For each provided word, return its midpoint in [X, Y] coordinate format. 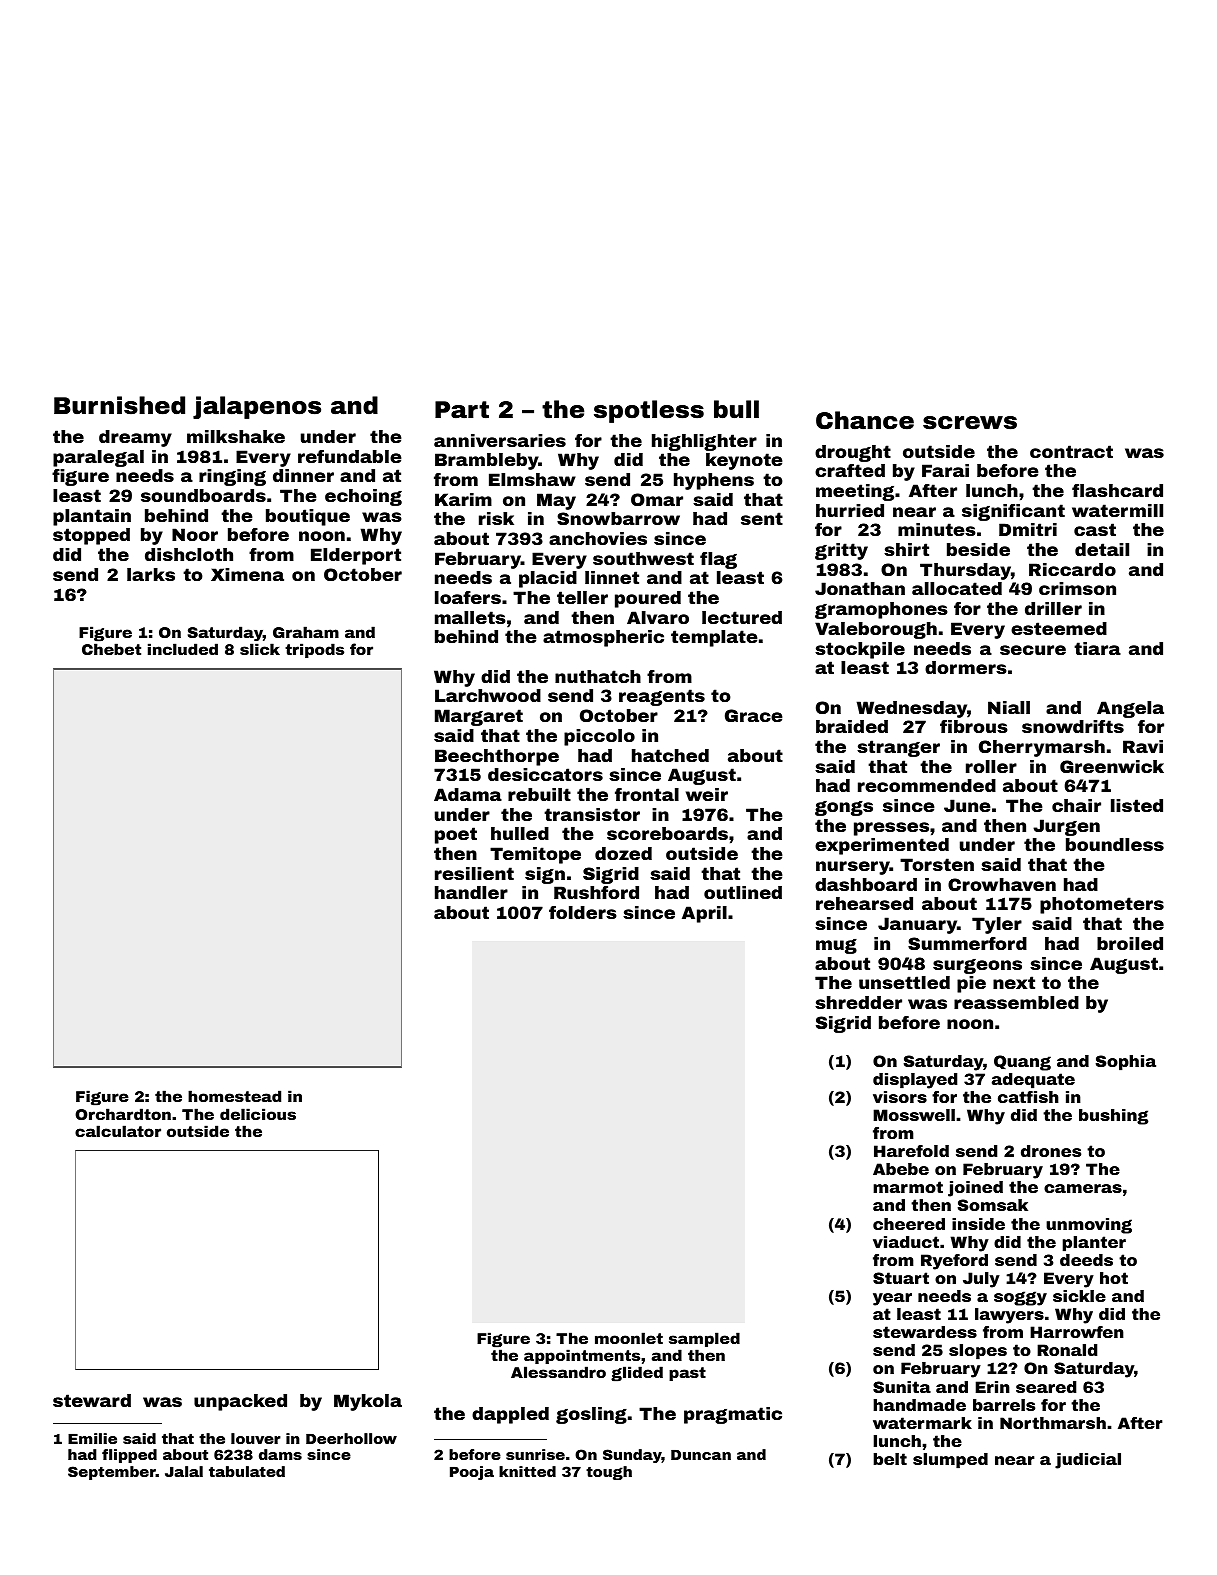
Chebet [111, 649]
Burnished [119, 405]
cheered [909, 1224]
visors [900, 1097]
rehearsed [864, 903]
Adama [468, 794]
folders [583, 912]
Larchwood [488, 695]
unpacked [240, 1402]
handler [471, 892]
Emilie [92, 1438]
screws [970, 423]
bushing [1113, 1117]
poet [456, 835]
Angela [1130, 709]
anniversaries [500, 440]
